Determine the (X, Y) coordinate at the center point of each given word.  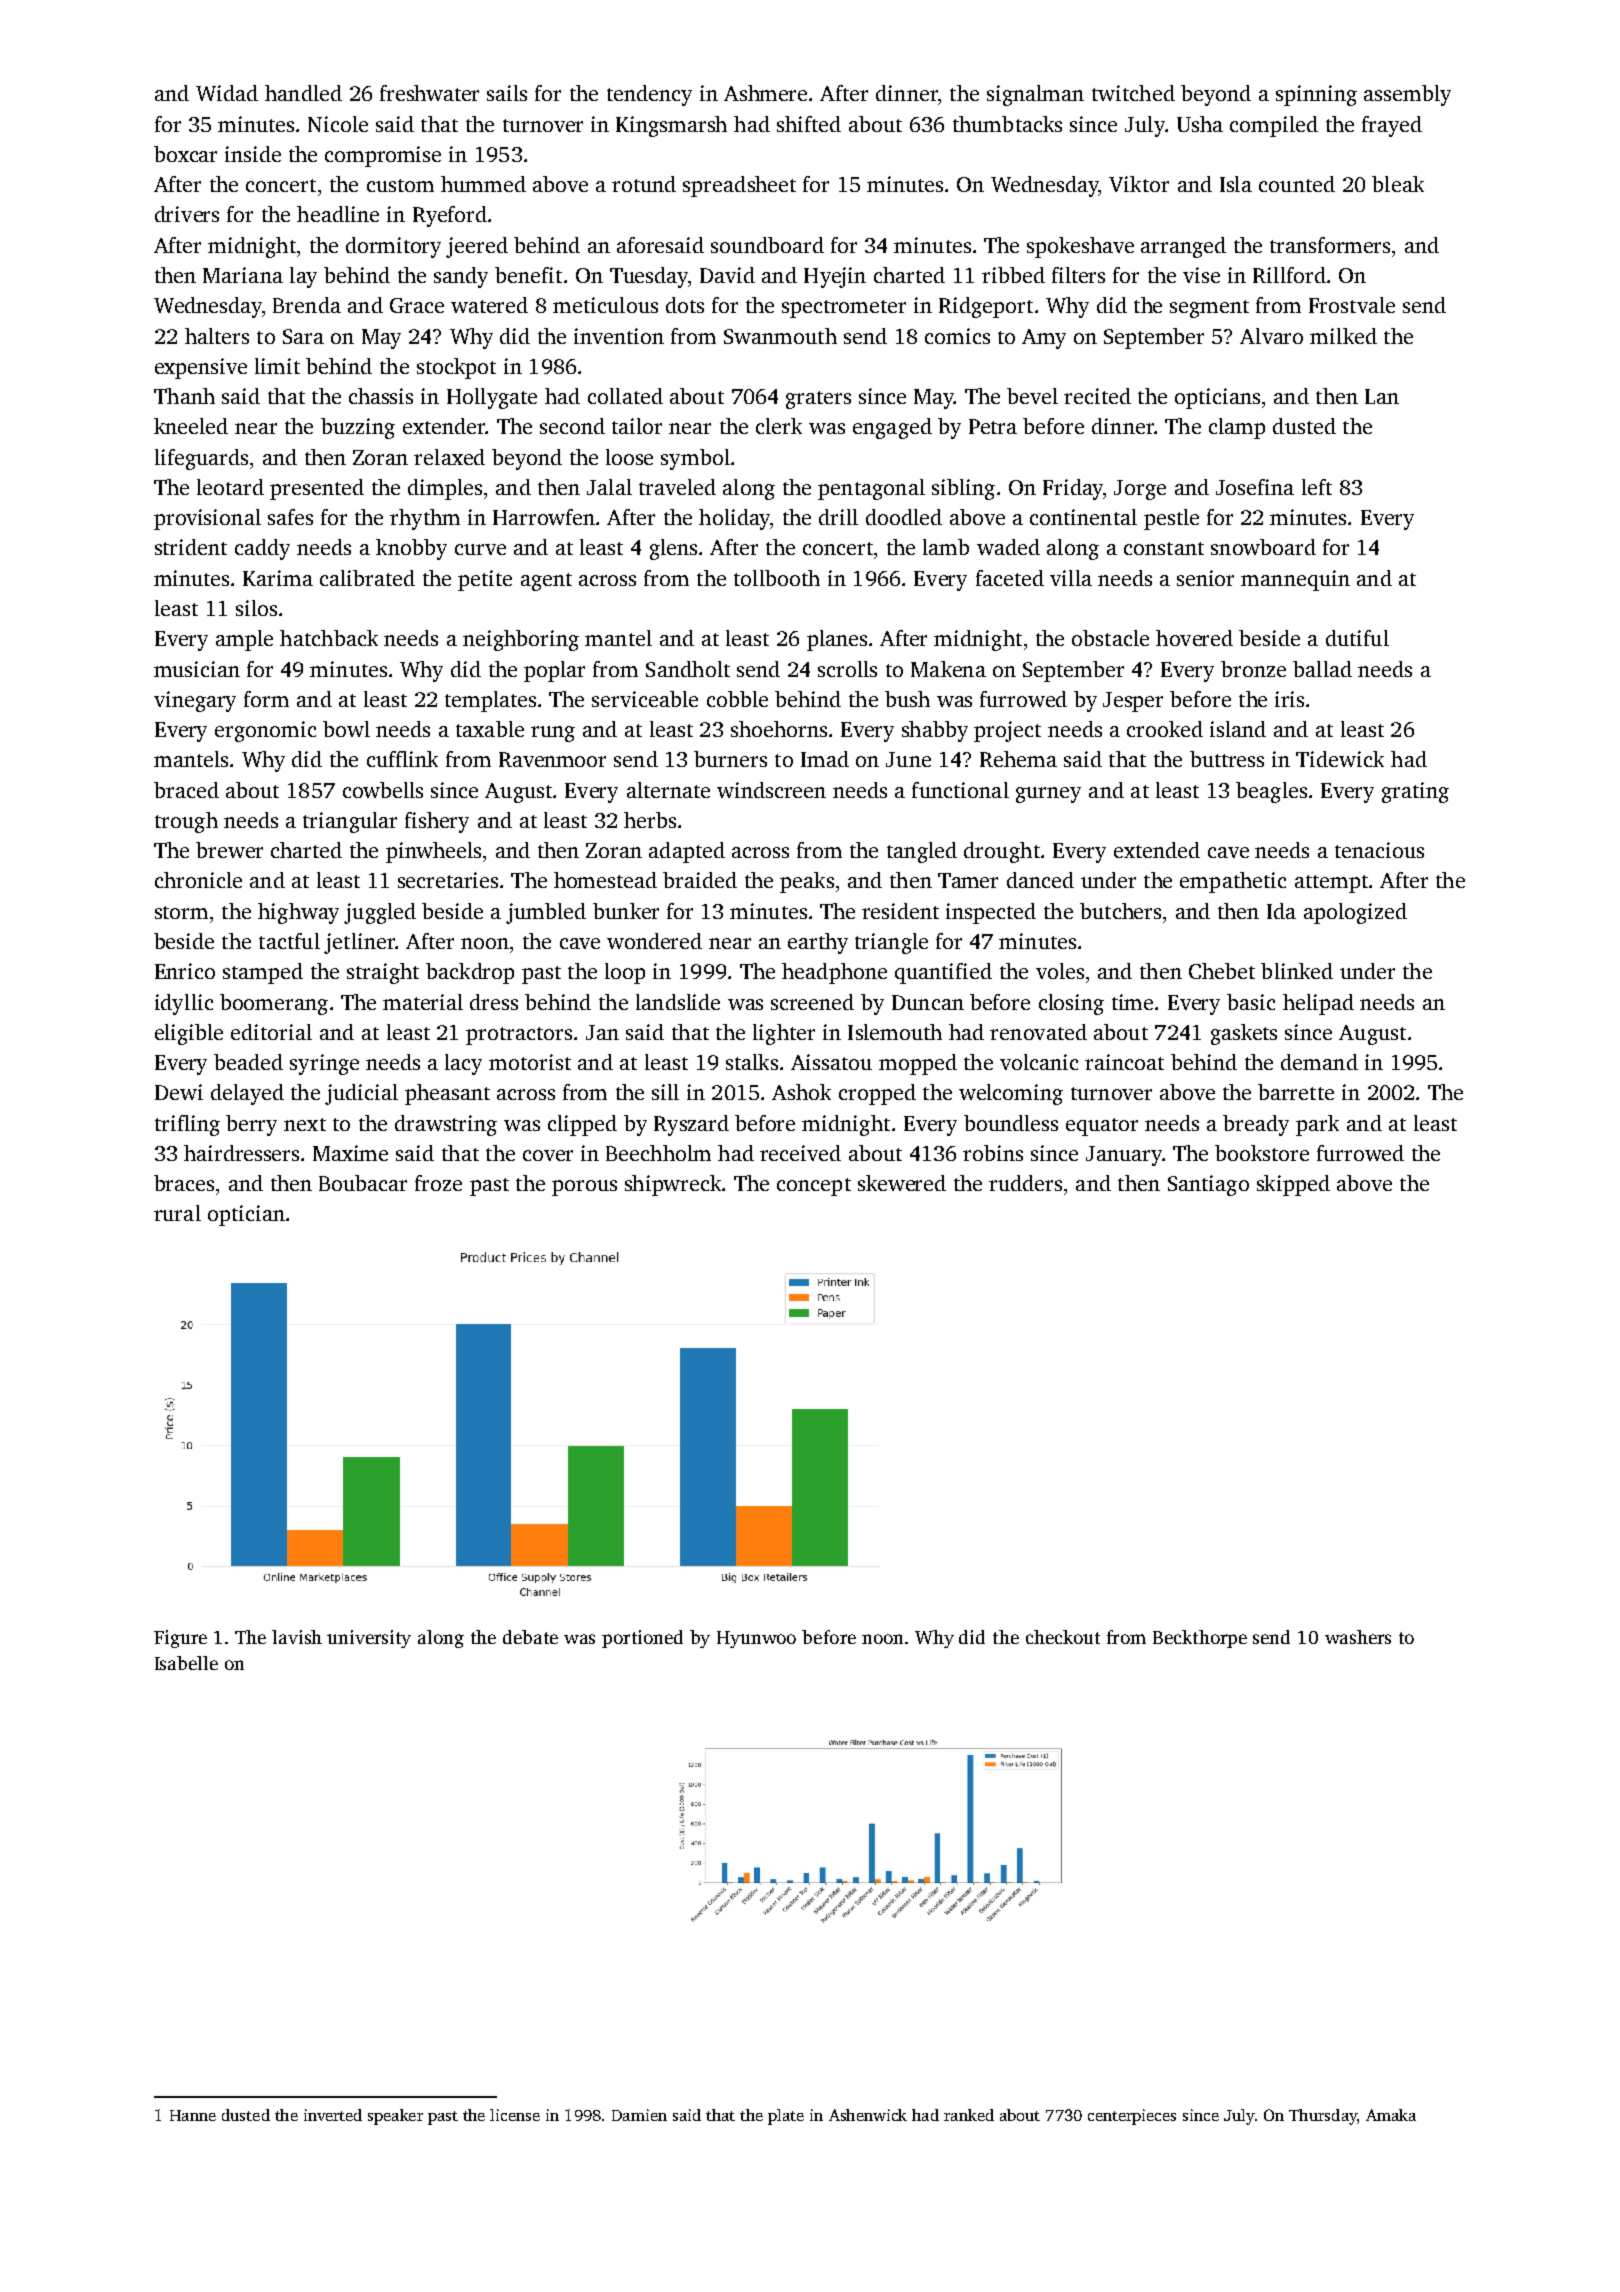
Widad (227, 93)
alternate (668, 790)
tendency (649, 95)
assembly (1407, 95)
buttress (1227, 759)
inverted (333, 2115)
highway (298, 913)
